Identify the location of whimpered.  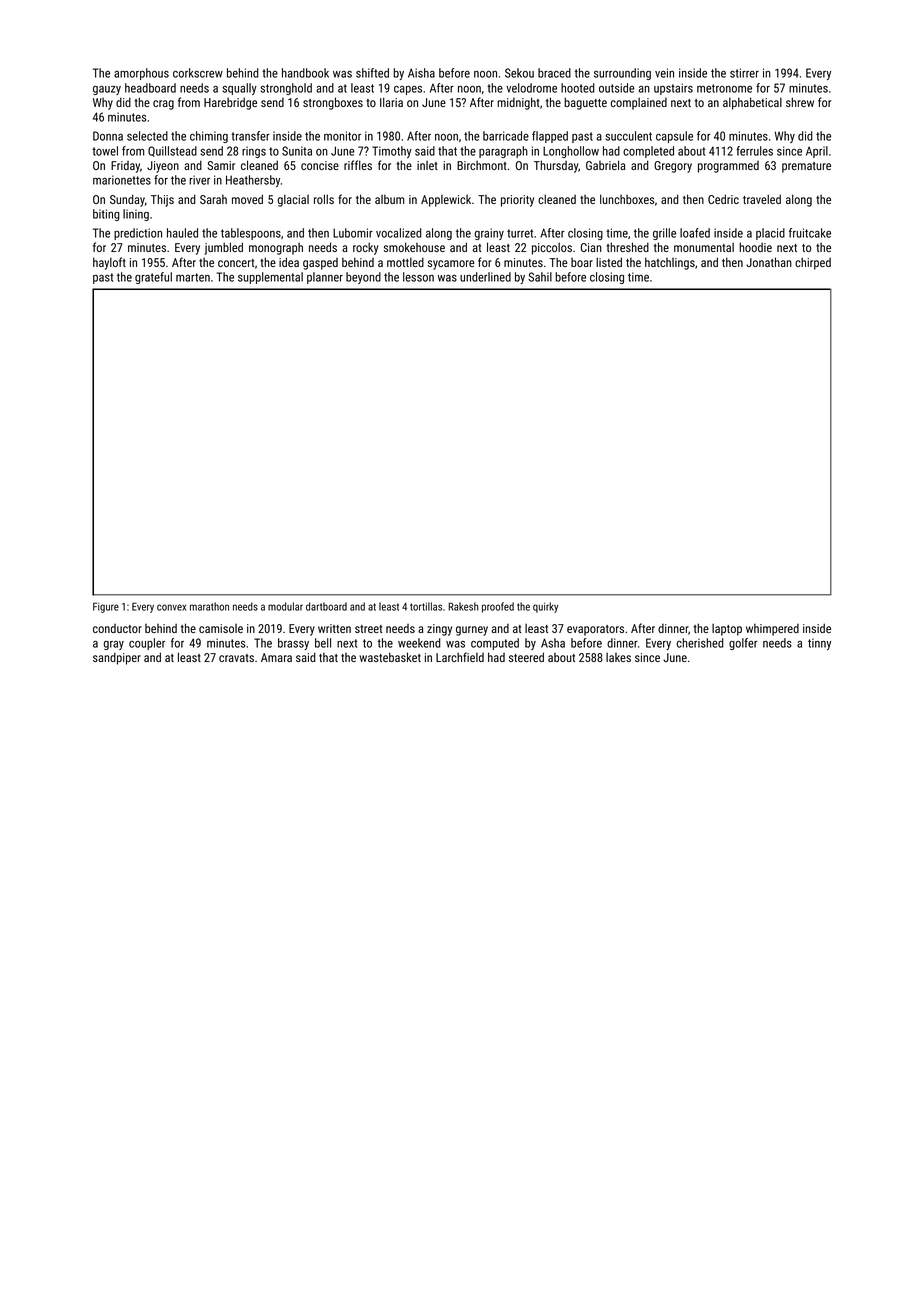
(772, 630).
